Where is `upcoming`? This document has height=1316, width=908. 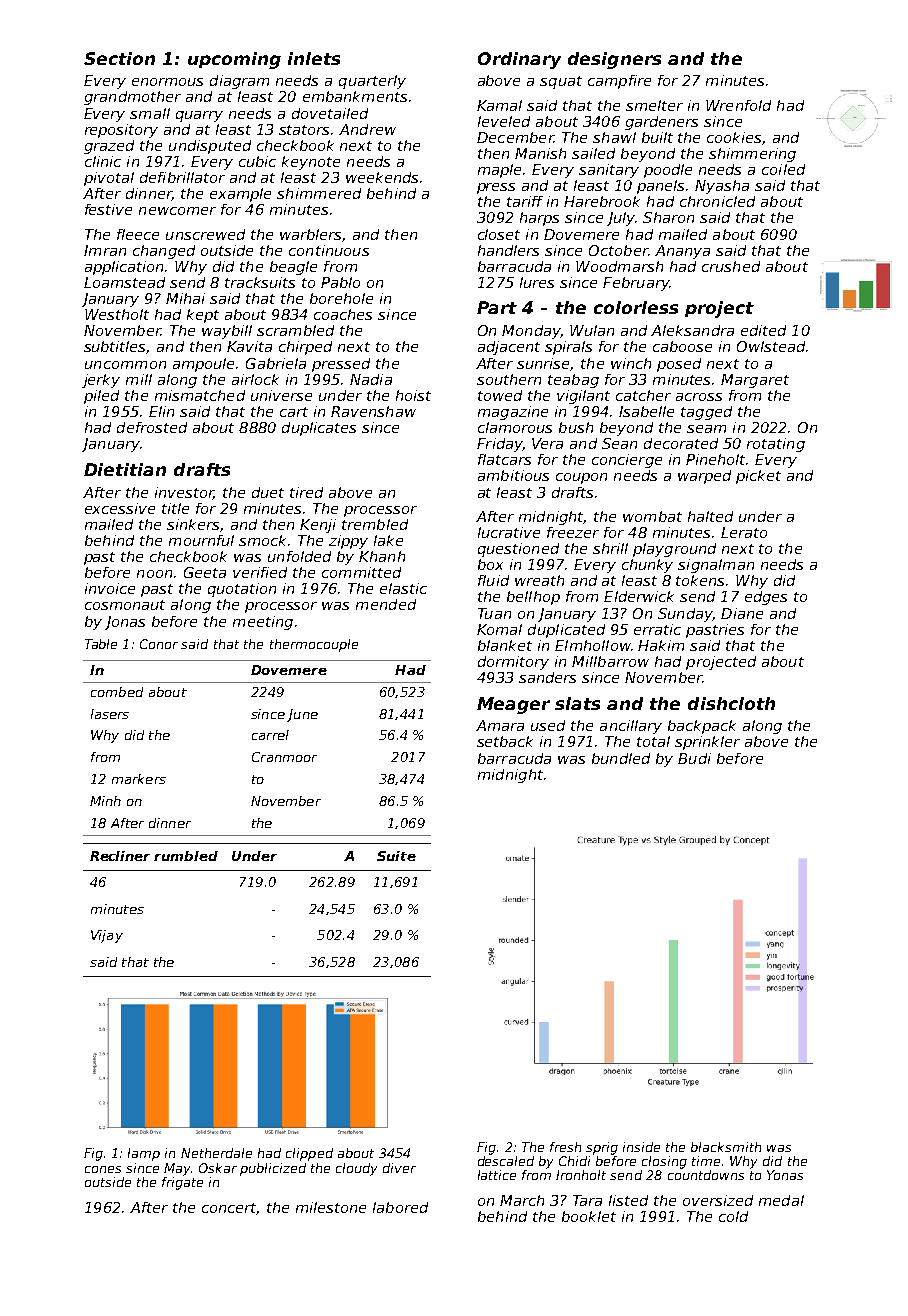 upcoming is located at coordinates (234, 60).
